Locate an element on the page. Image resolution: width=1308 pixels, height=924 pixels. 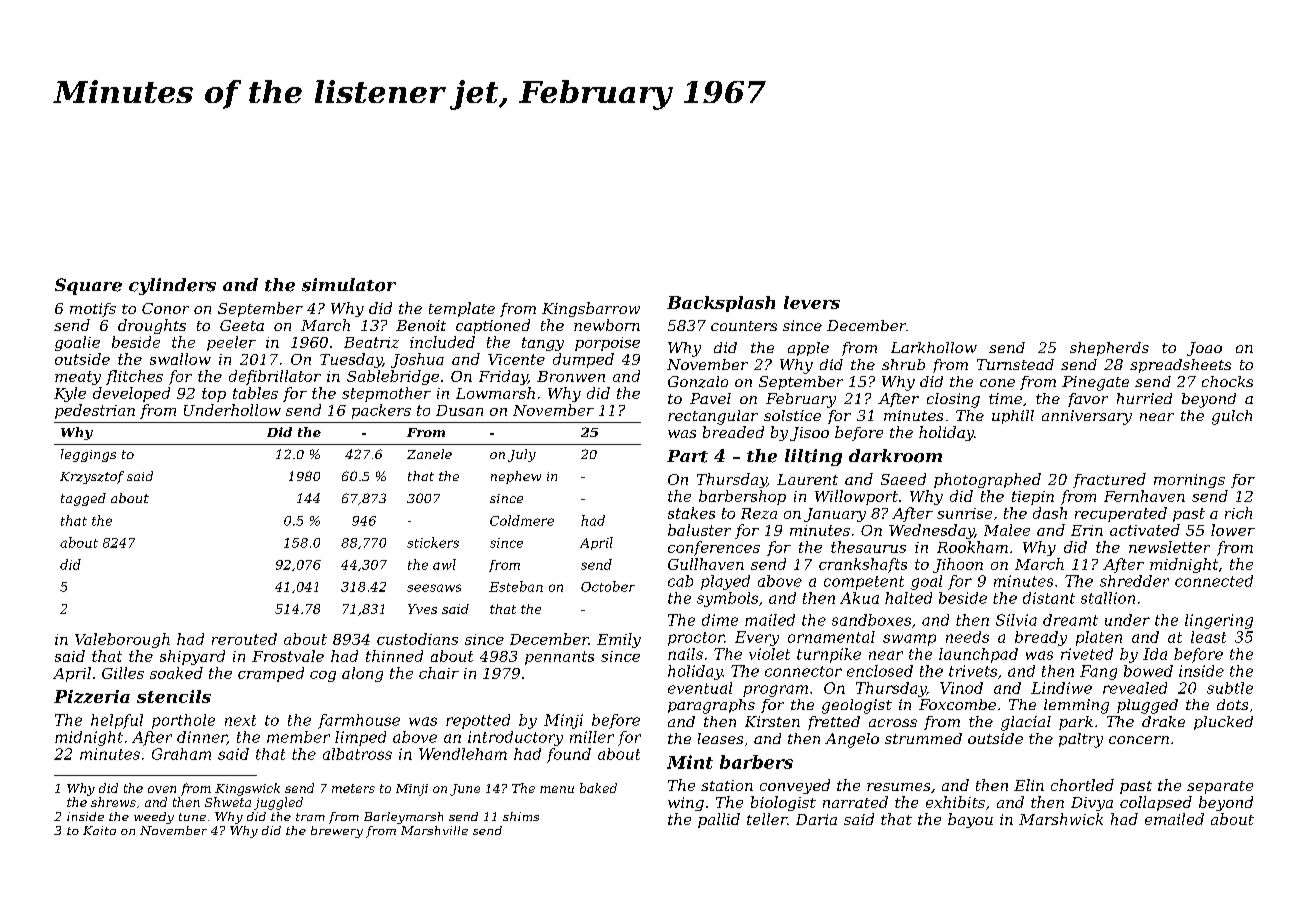
connected is located at coordinates (1214, 581).
